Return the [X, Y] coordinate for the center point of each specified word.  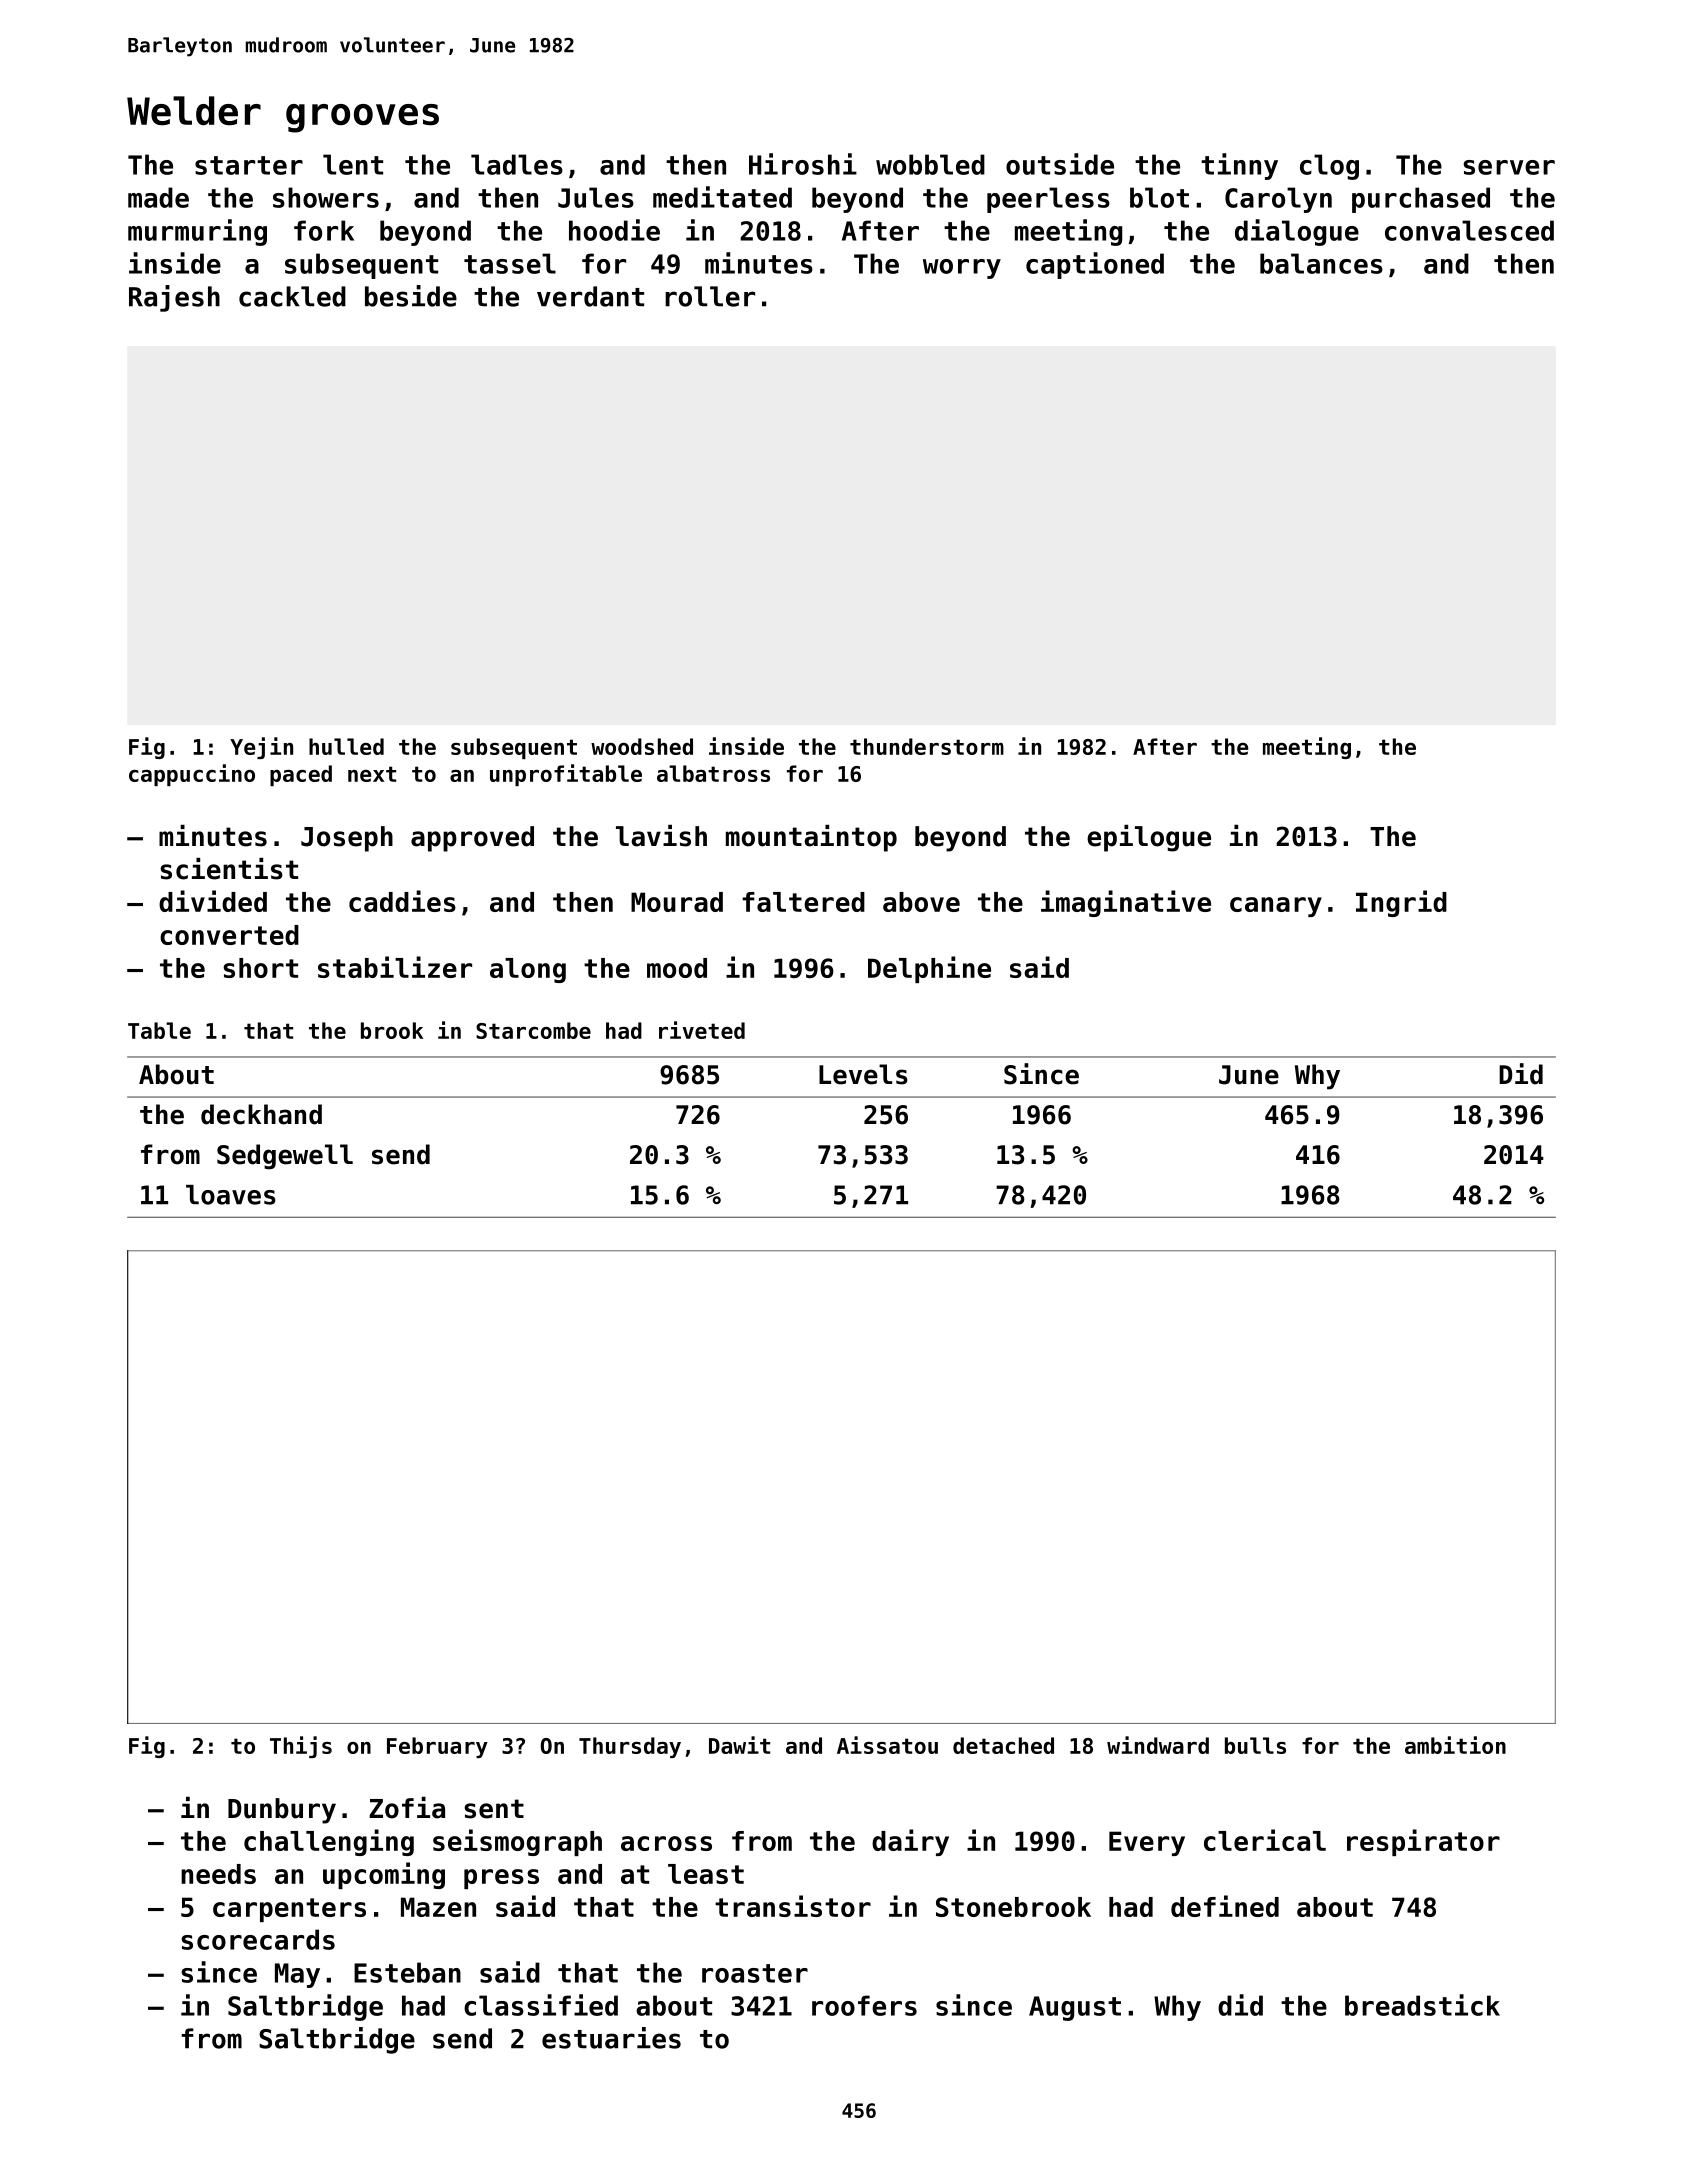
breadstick [1422, 2005]
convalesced [1469, 230]
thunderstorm [927, 746]
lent [353, 164]
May [297, 1975]
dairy [910, 1842]
